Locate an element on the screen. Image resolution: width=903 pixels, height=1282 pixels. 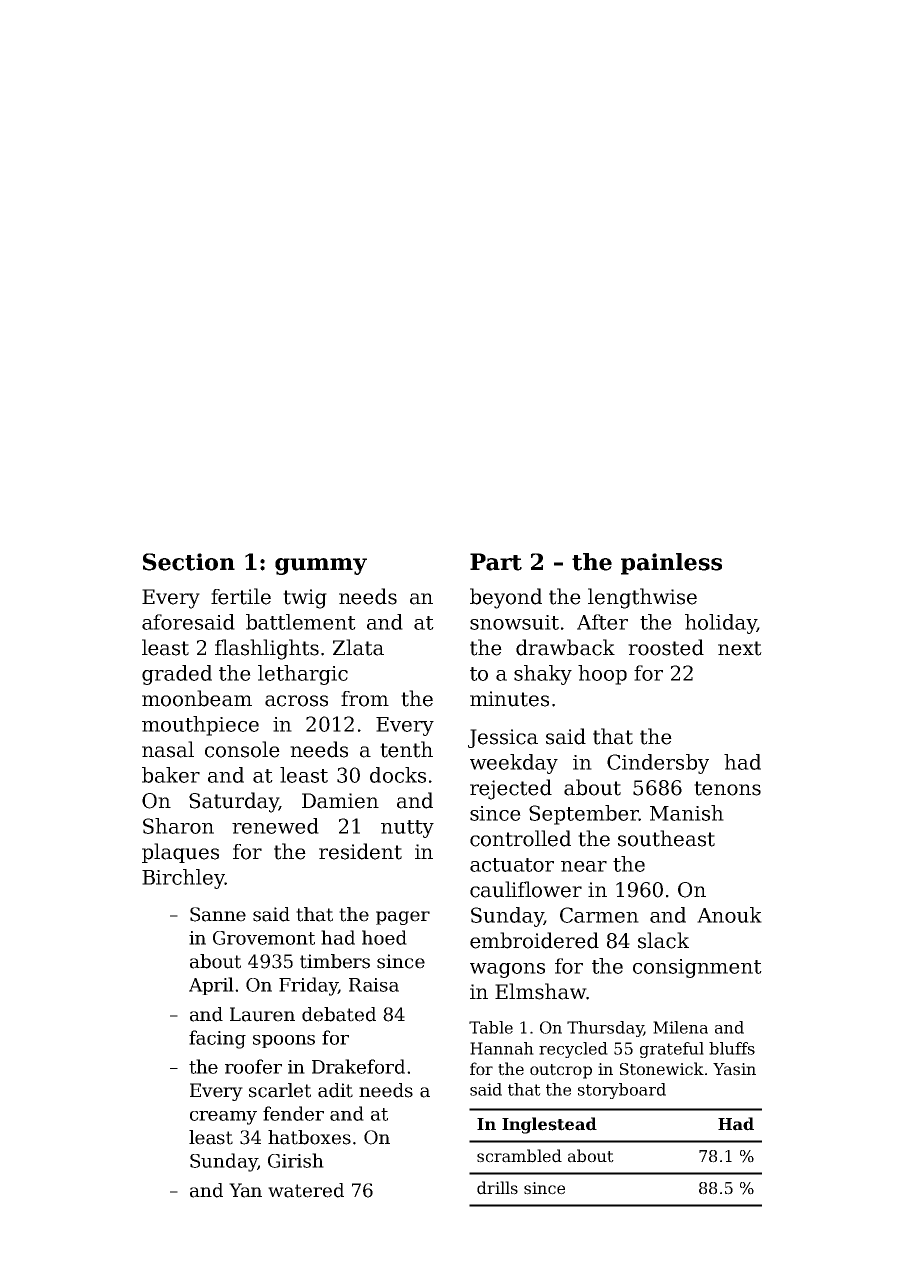
gummy is located at coordinates (321, 566).
